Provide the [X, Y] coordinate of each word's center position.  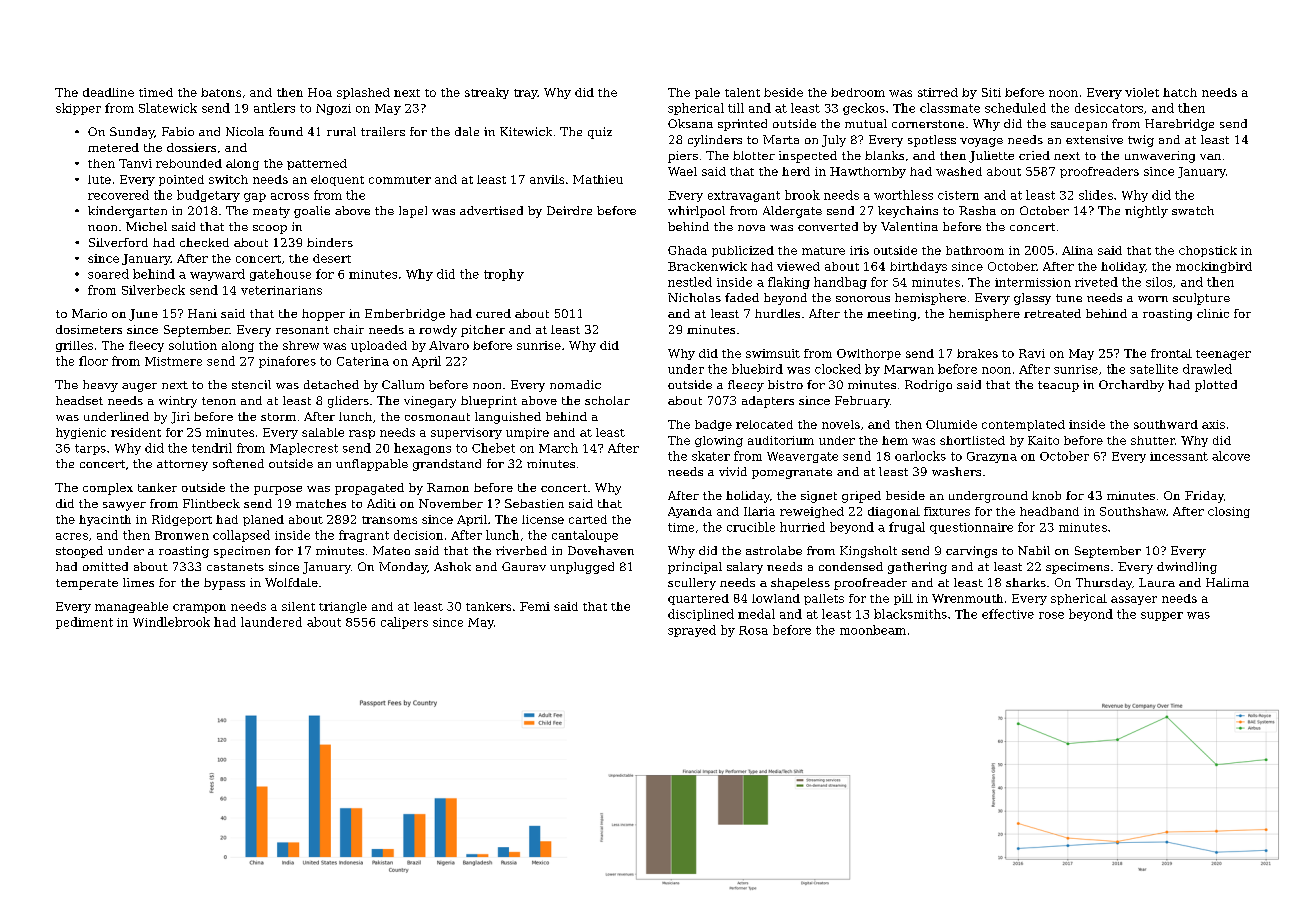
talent [742, 92]
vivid [733, 471]
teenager [1223, 355]
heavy [100, 386]
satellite [1154, 369]
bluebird [757, 369]
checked [204, 242]
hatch [1180, 92]
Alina [1077, 250]
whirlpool [696, 212]
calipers [404, 623]
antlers [274, 108]
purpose [278, 490]
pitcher [483, 331]
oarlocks [920, 456]
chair [349, 329]
